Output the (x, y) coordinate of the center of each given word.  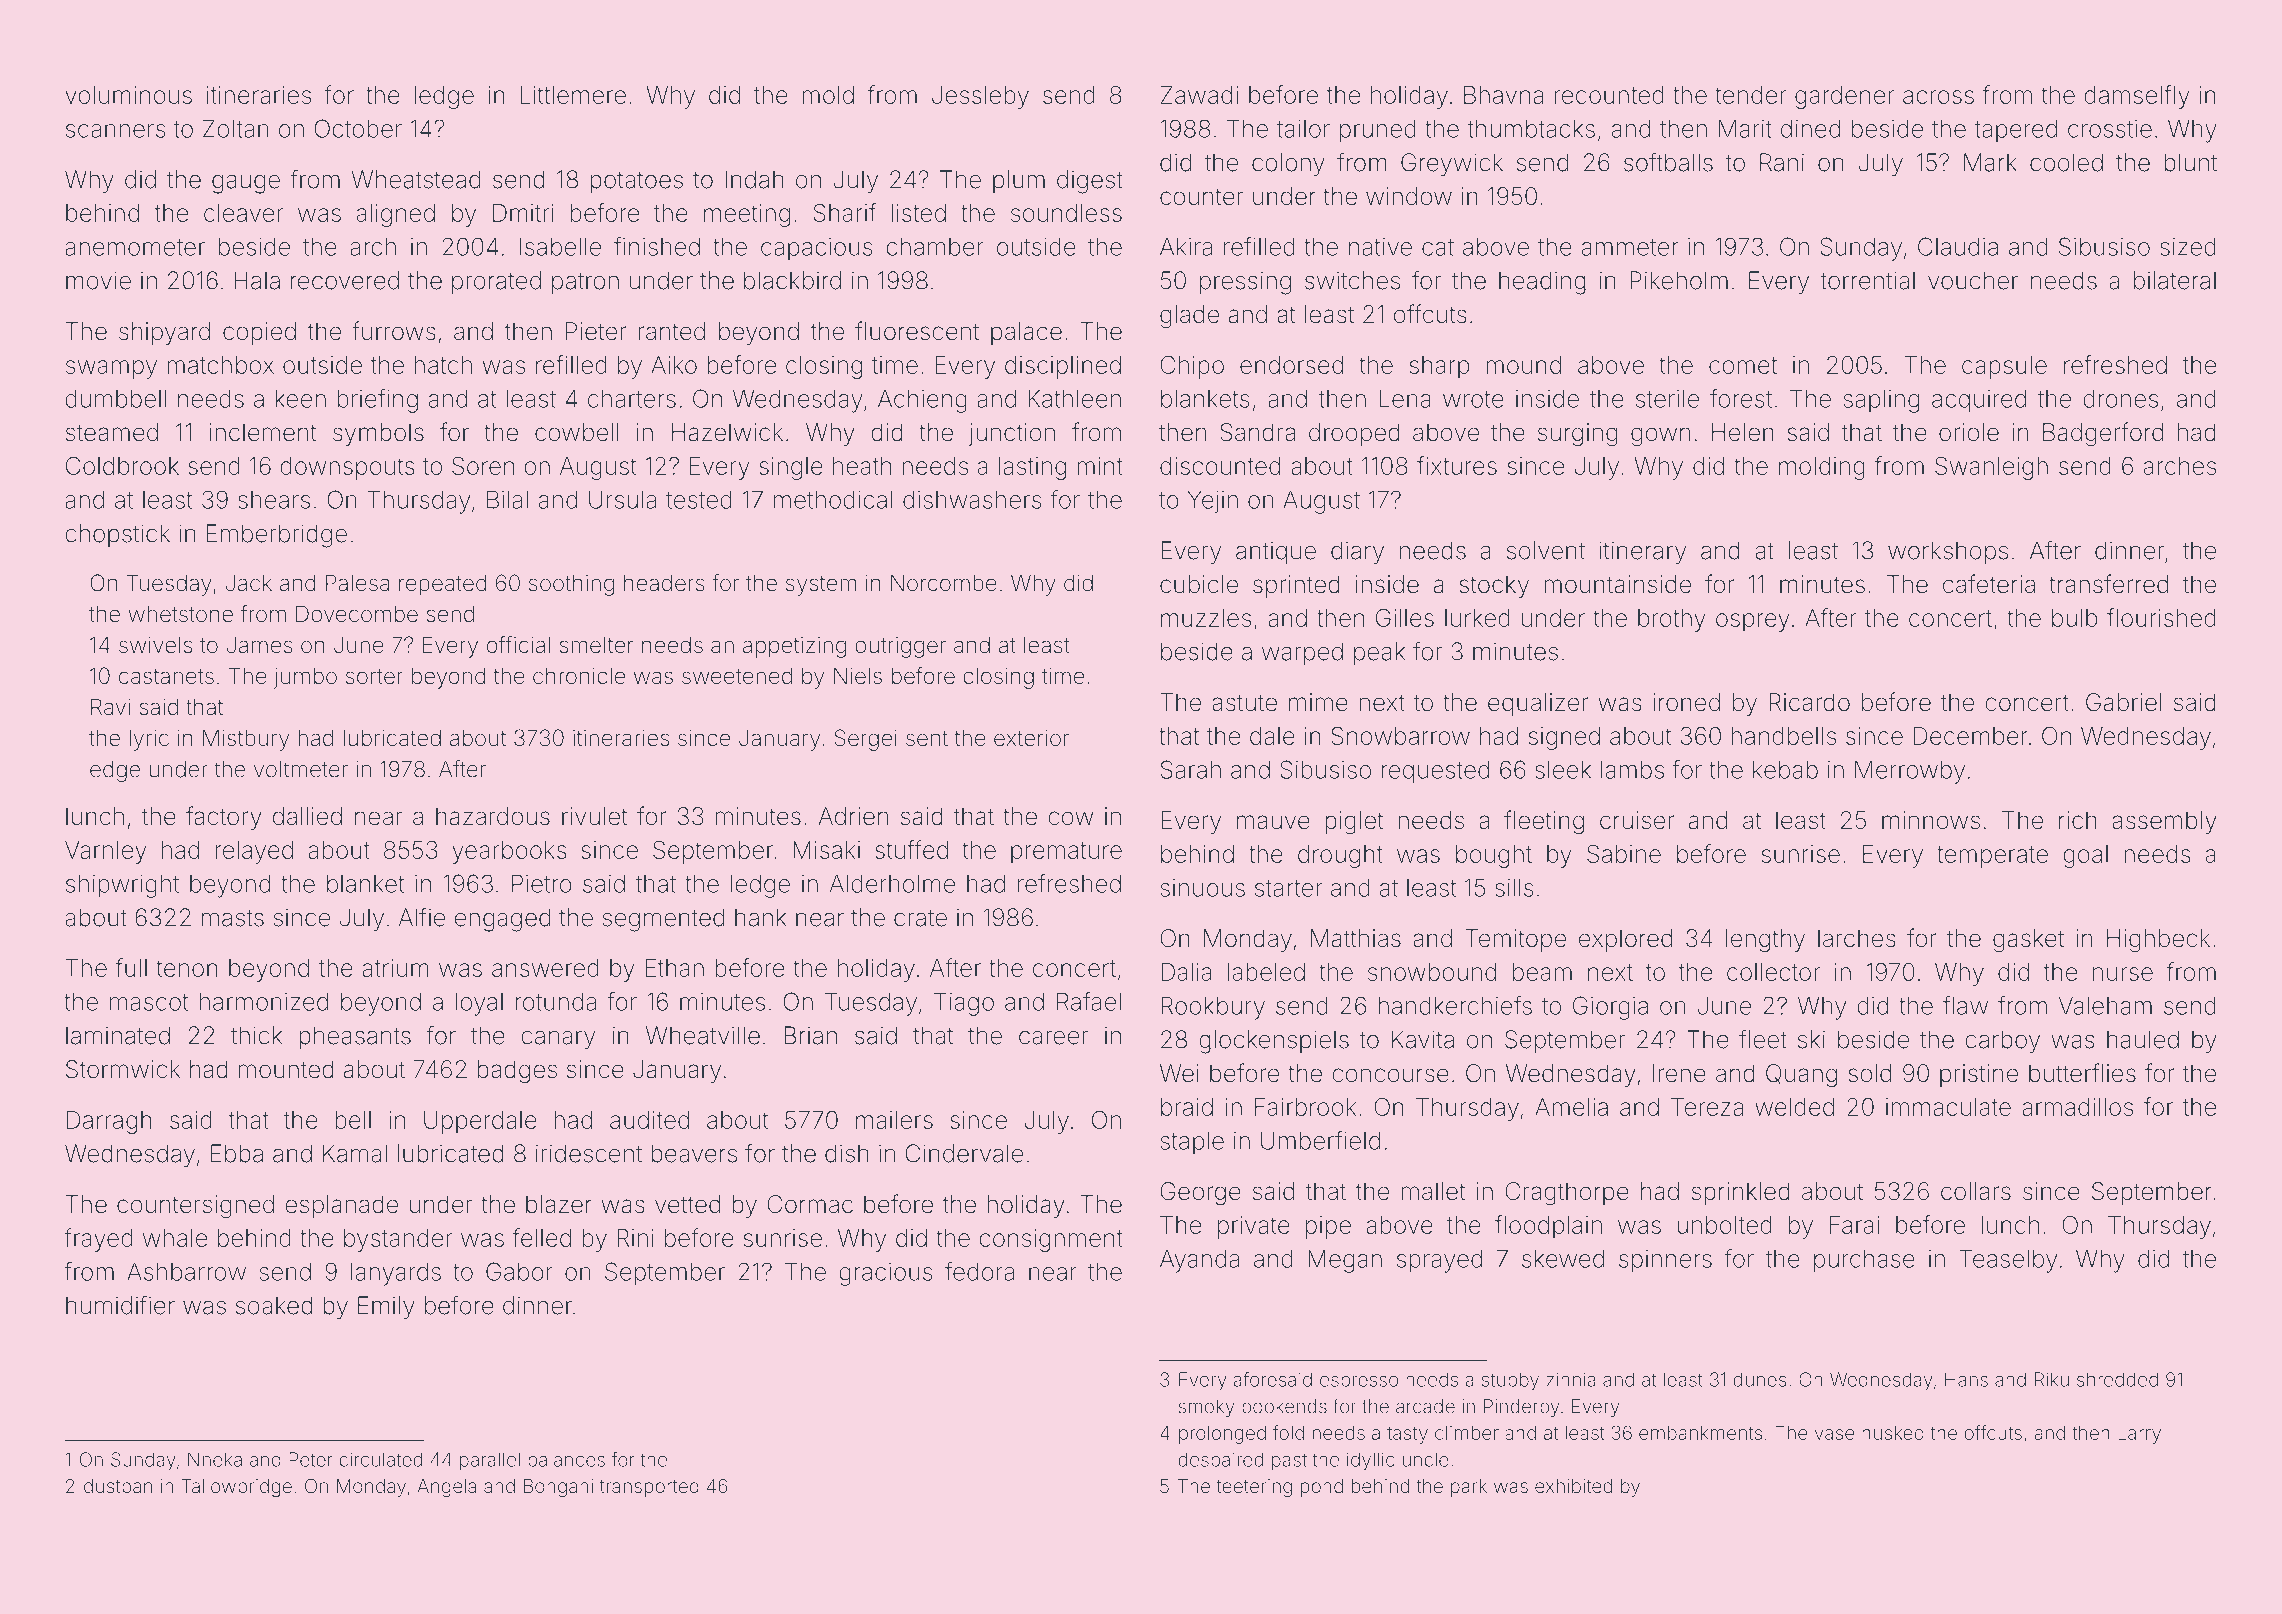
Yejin (1213, 502)
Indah (754, 179)
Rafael (1089, 1001)
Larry (2139, 1435)
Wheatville (703, 1035)
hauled (2143, 1039)
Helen (1743, 432)
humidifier (120, 1305)
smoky (1206, 1408)
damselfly (2137, 97)
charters (632, 398)
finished (657, 246)
